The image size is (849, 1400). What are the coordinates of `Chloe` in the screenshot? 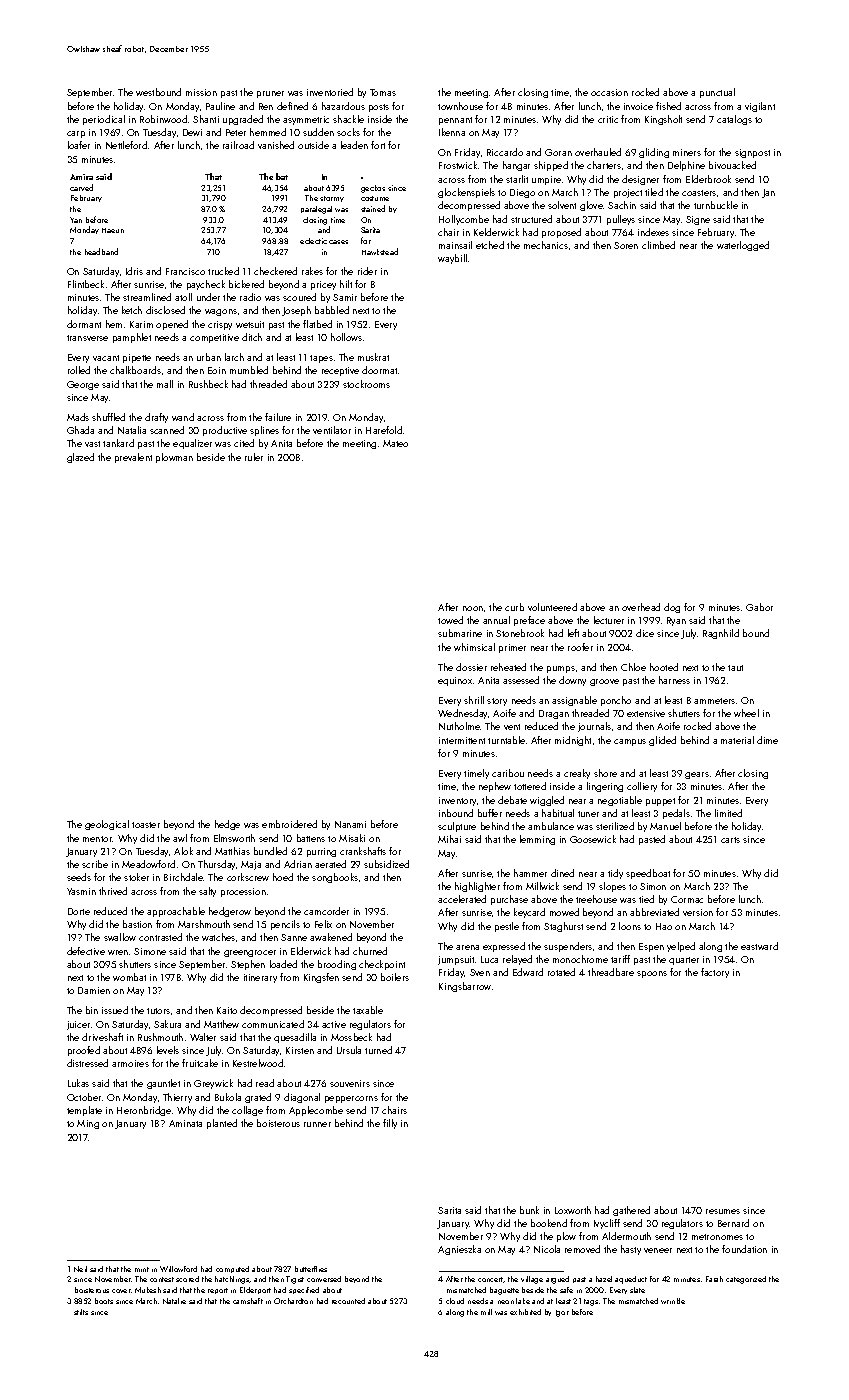 It's located at (633, 667).
